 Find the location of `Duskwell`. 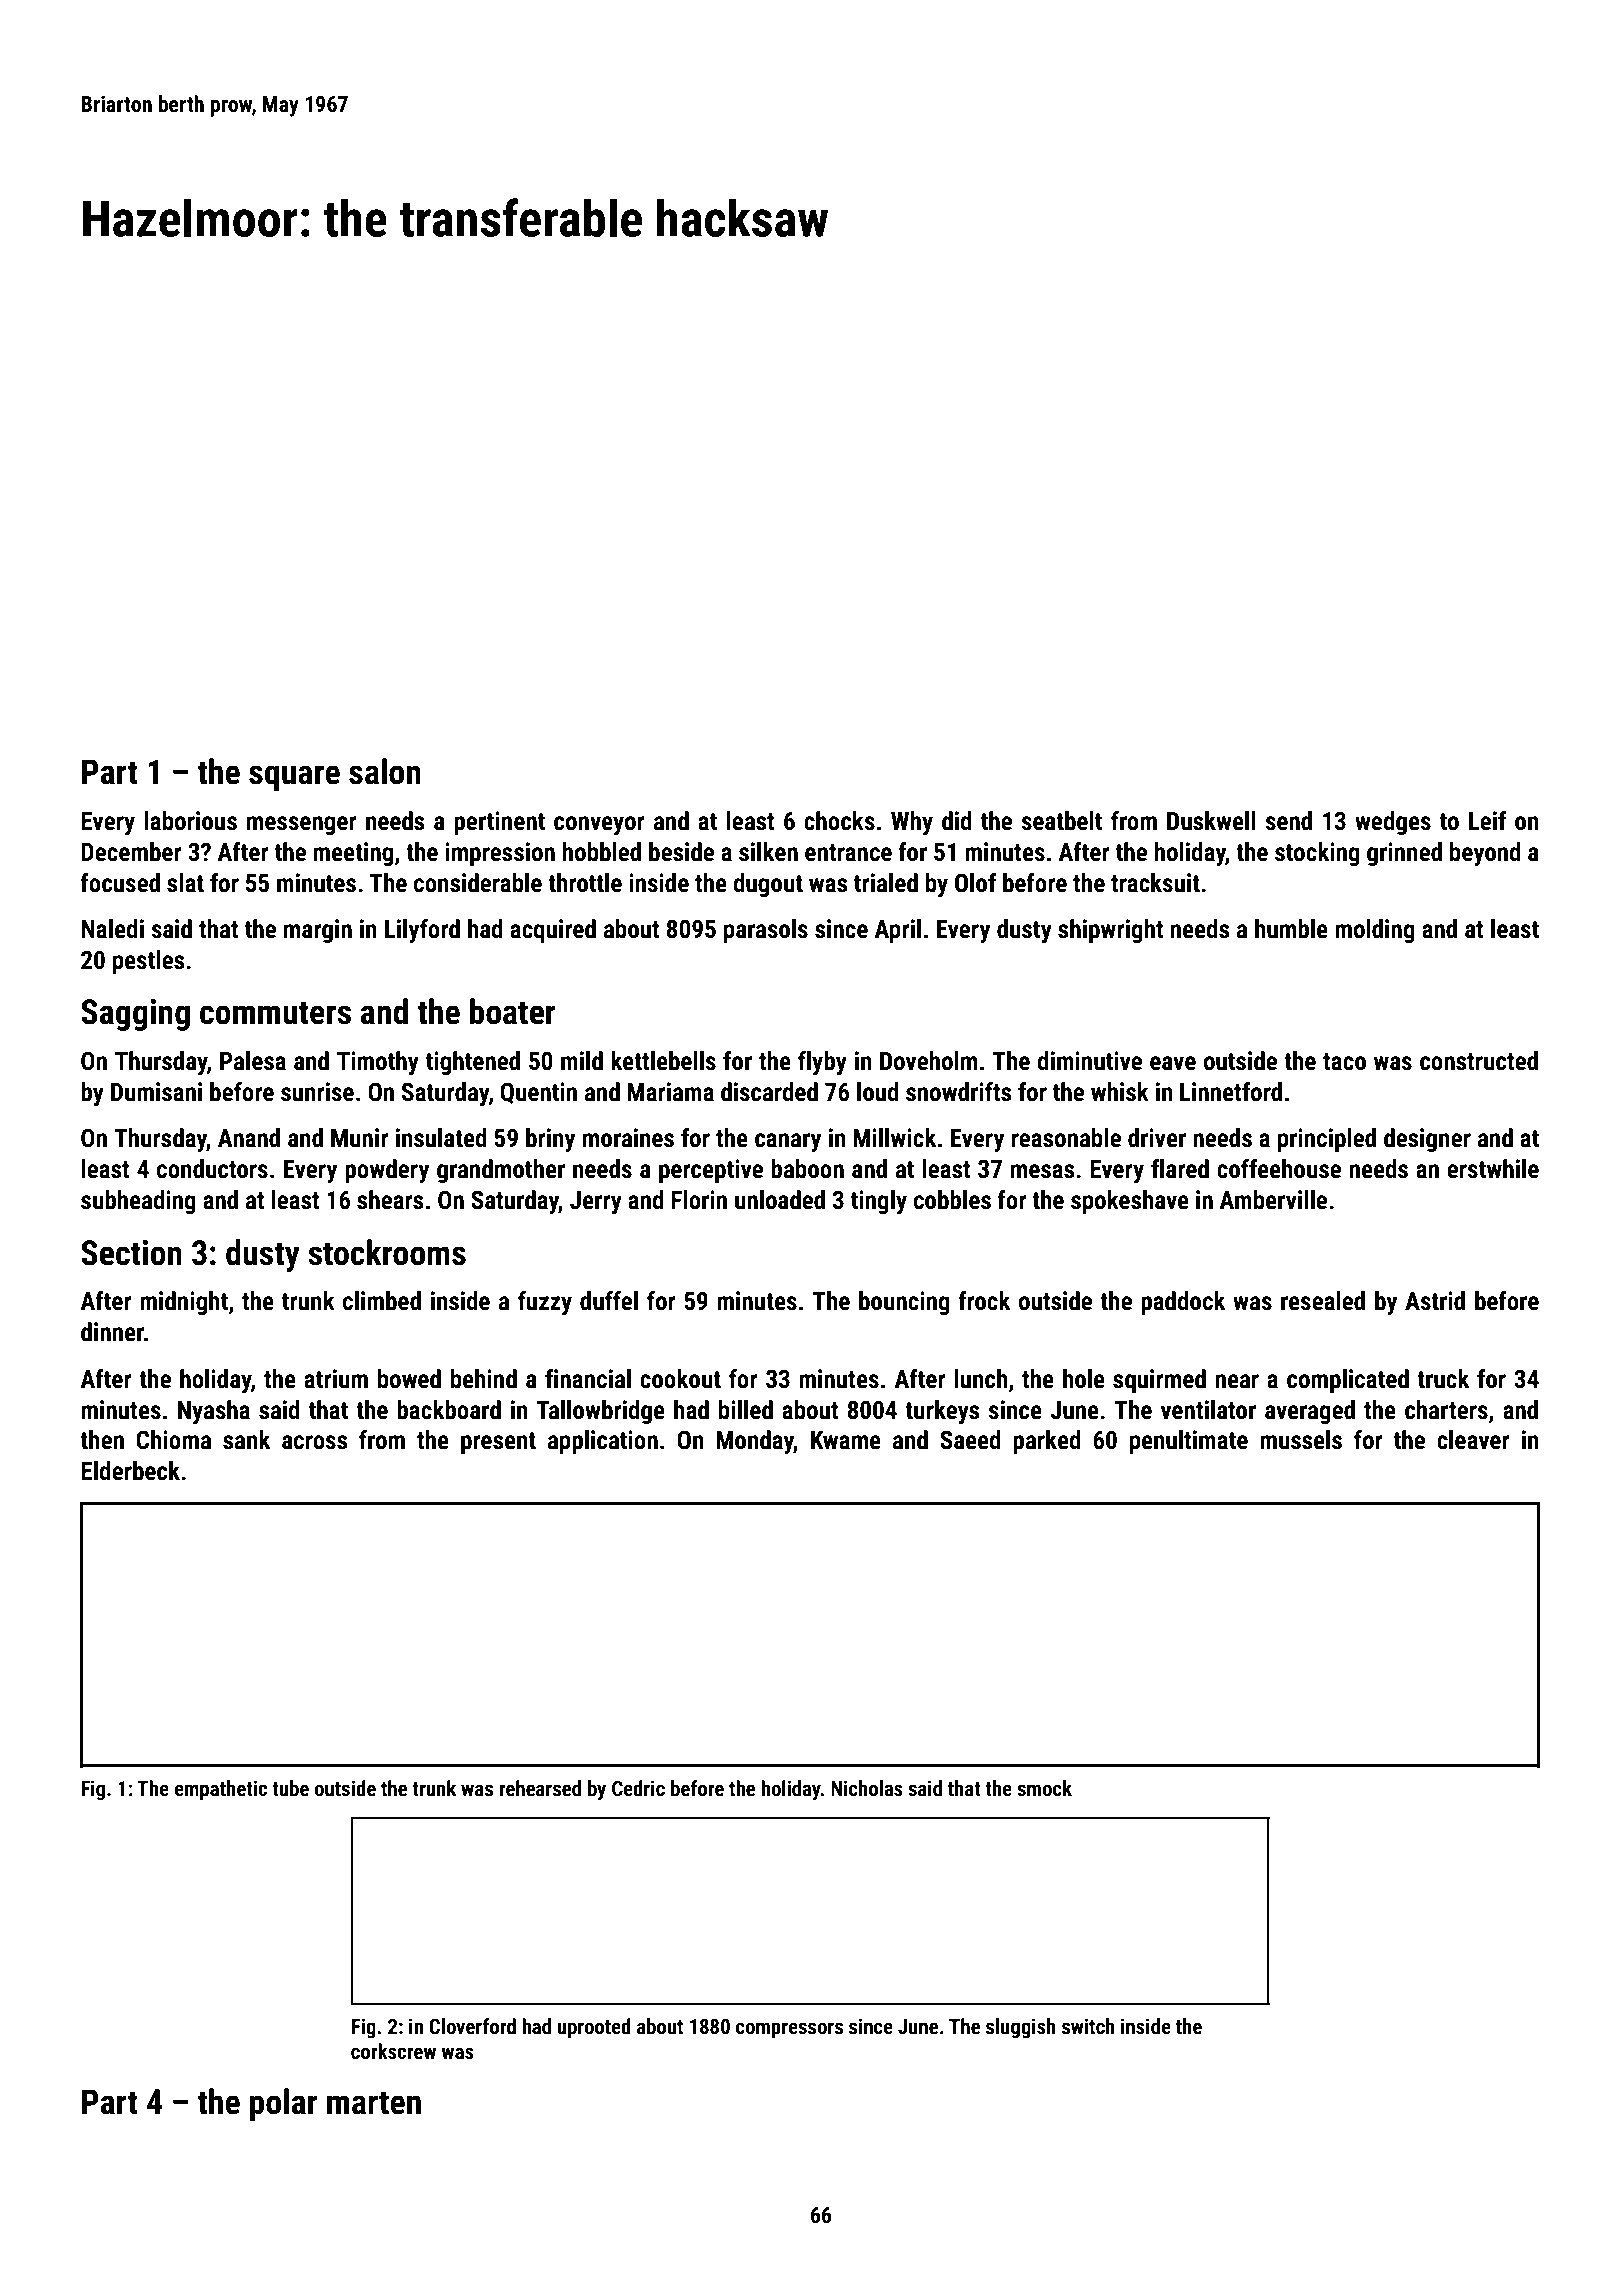

Duskwell is located at coordinates (1211, 821).
